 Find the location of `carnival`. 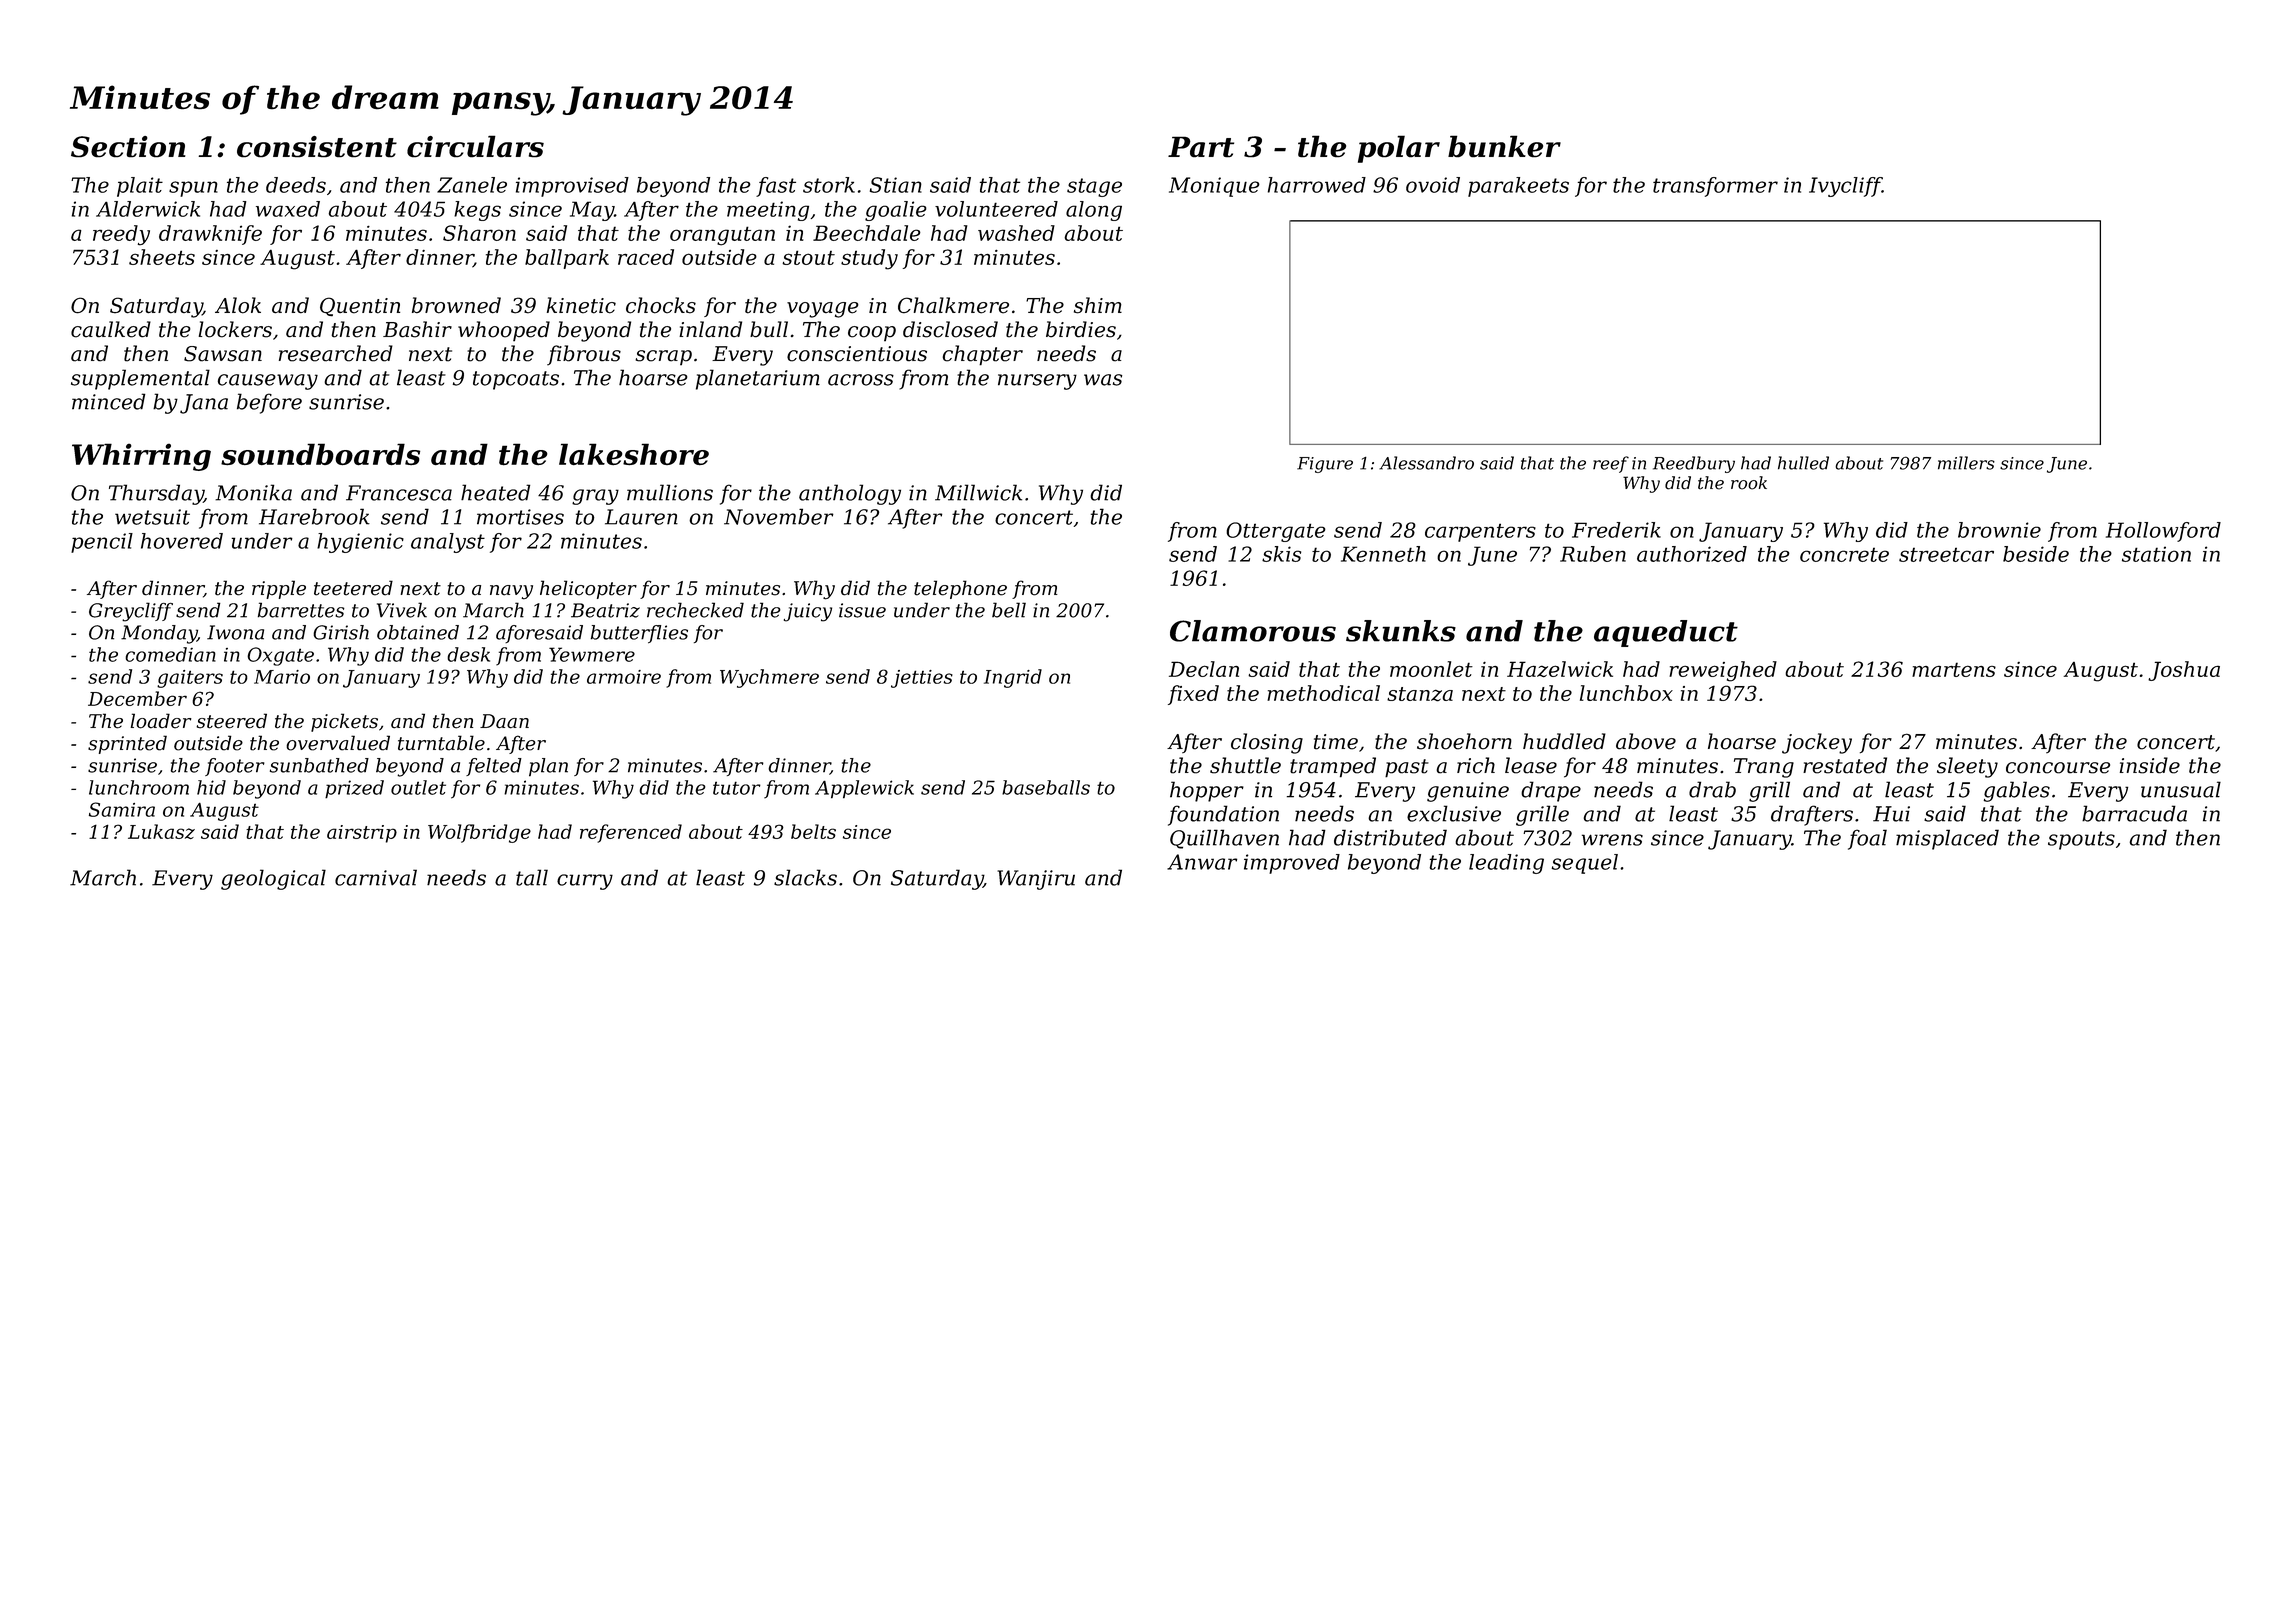

carnival is located at coordinates (376, 877).
